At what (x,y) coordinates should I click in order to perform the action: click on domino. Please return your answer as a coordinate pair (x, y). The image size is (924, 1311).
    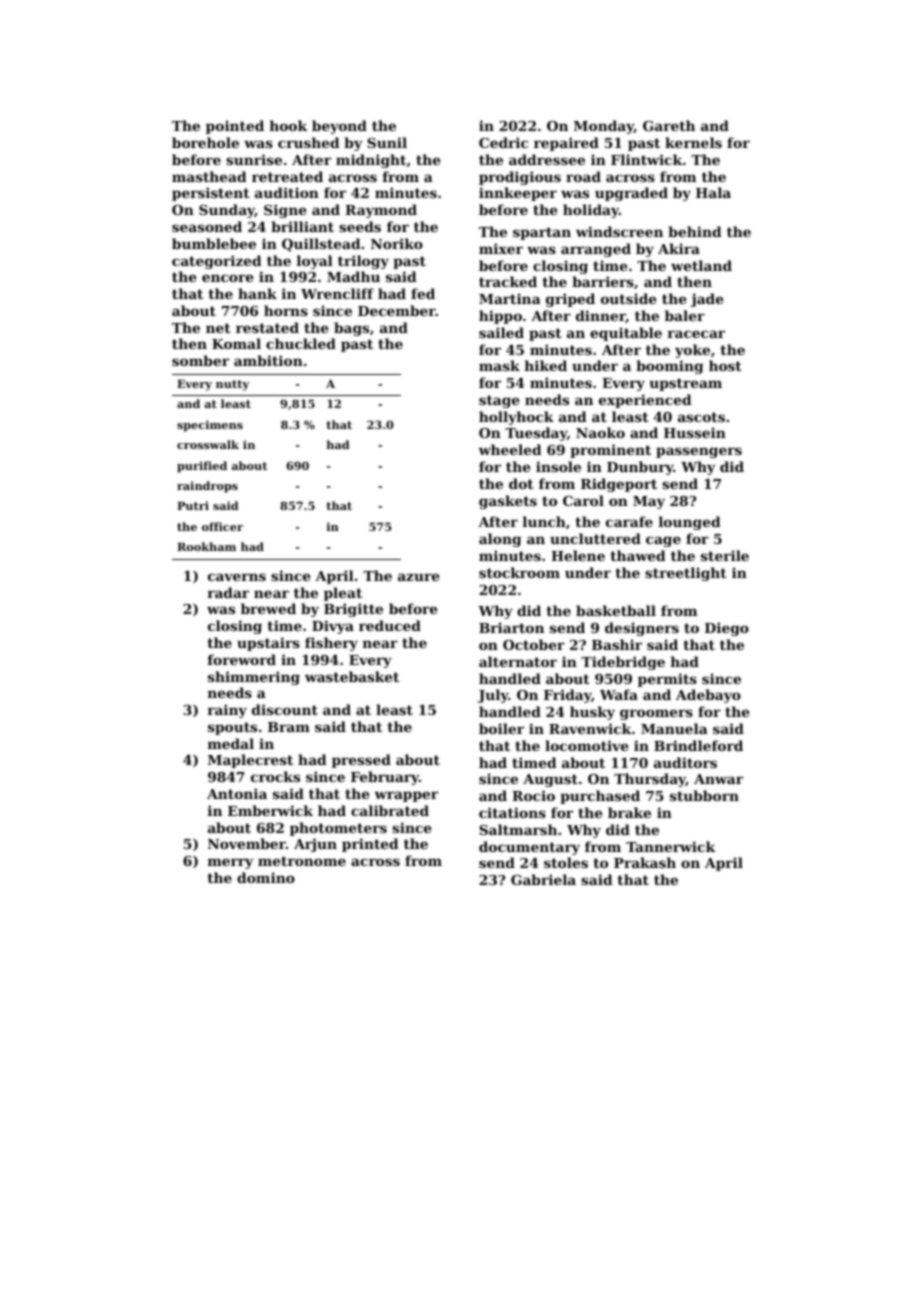
    Looking at the image, I should click on (266, 877).
